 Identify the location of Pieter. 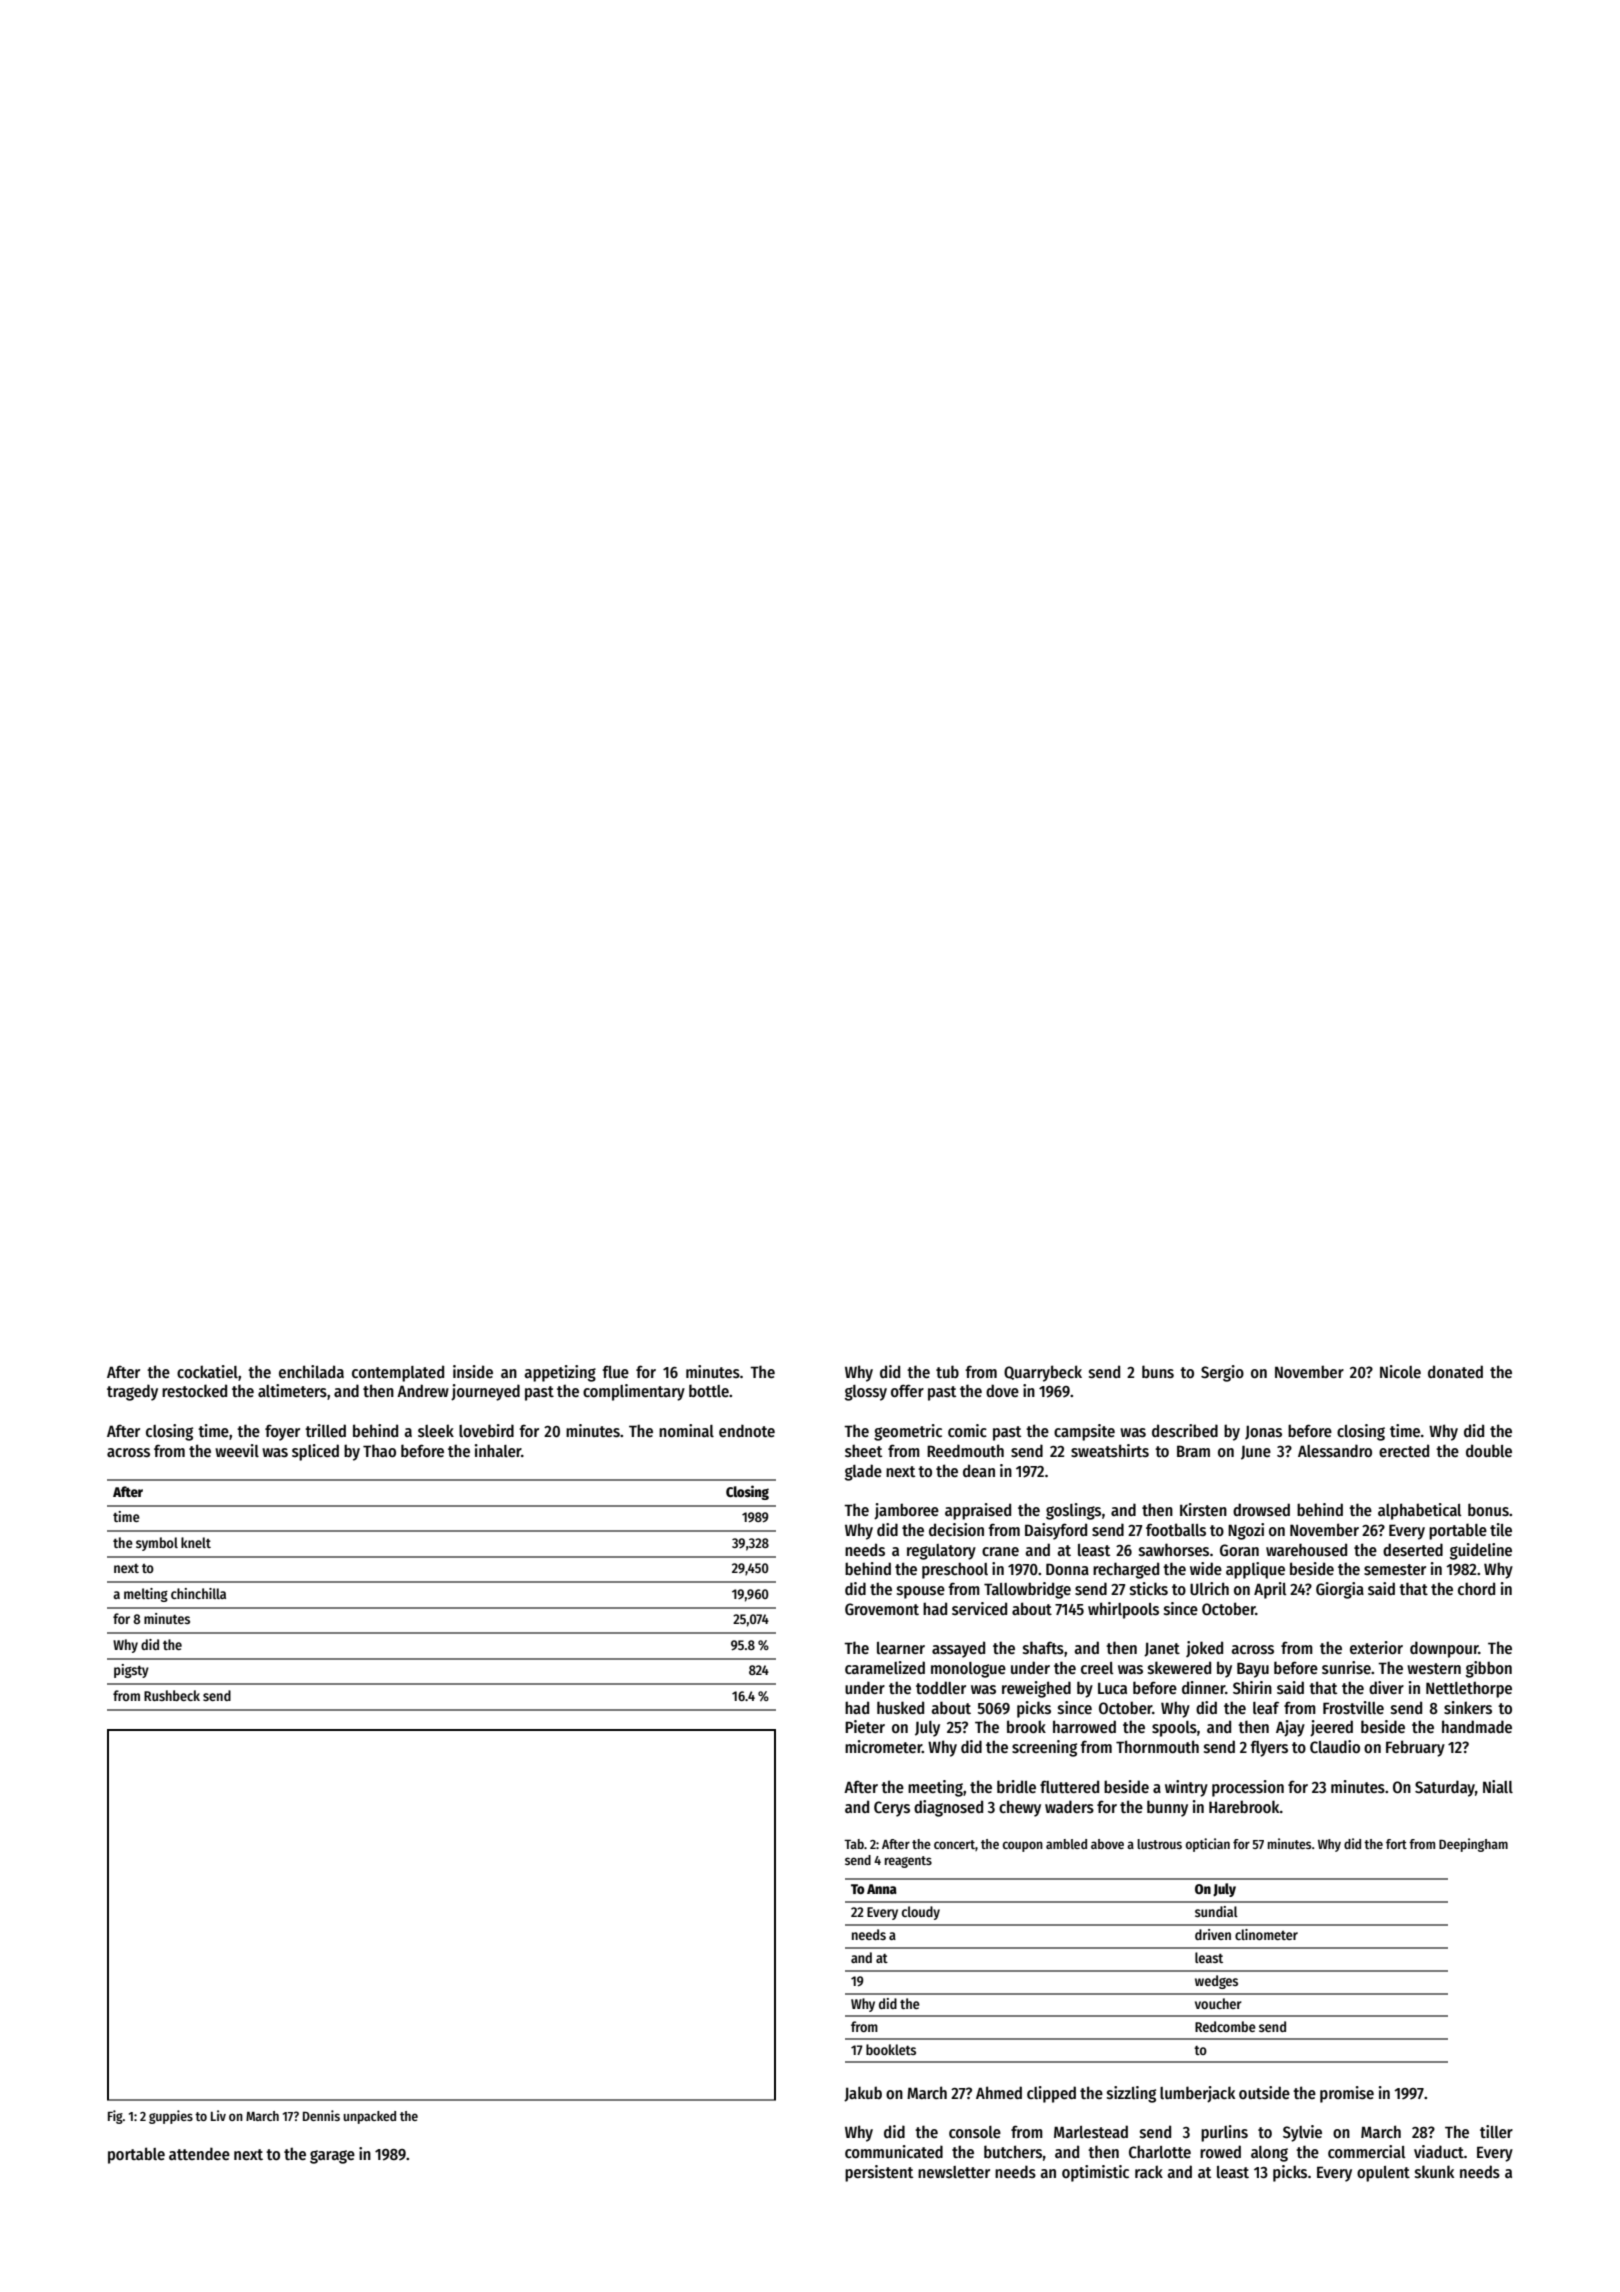
(865, 1726).
